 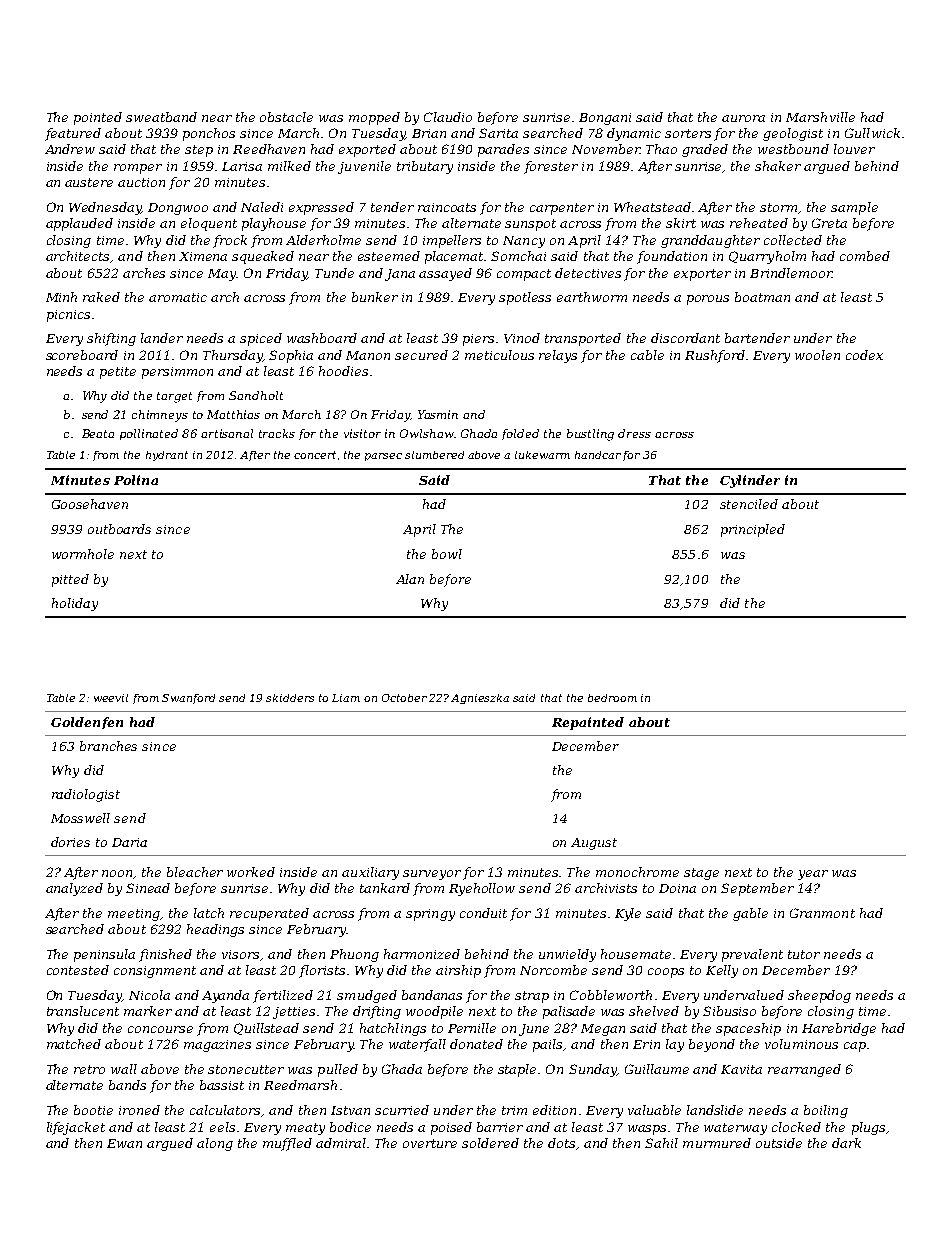 I want to click on waterfall, so click(x=417, y=1045).
